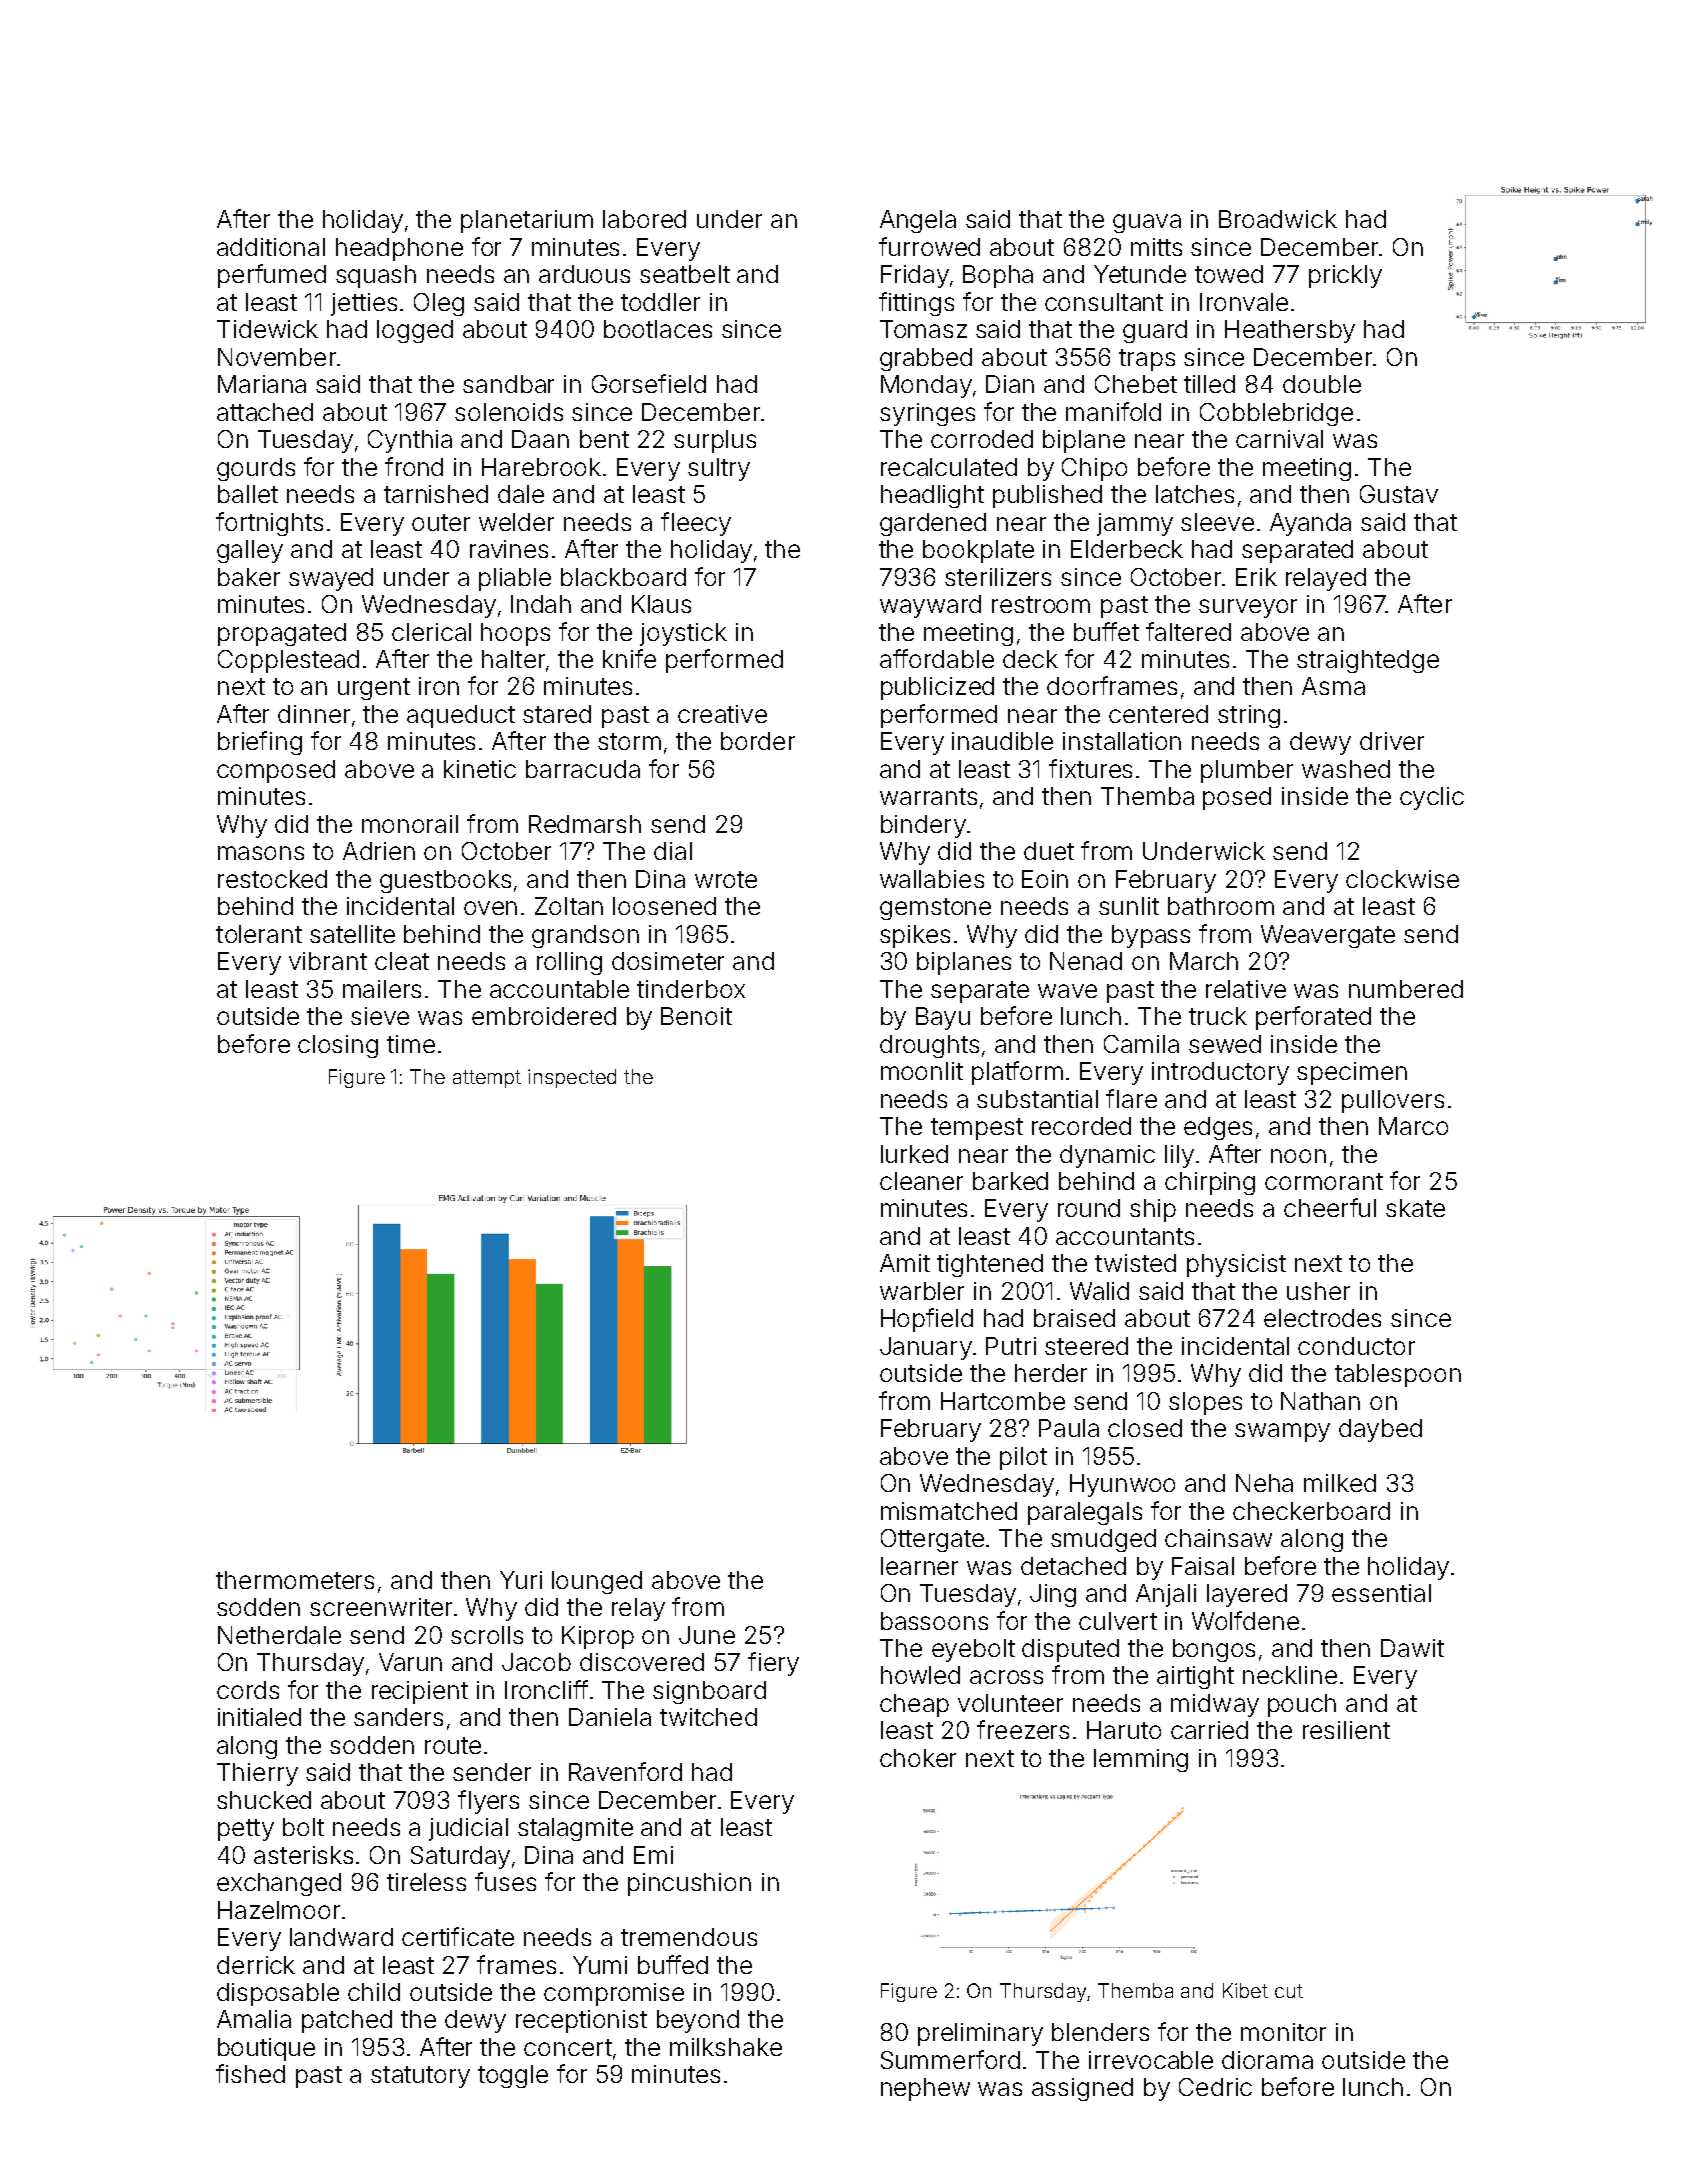 The image size is (1683, 2178). Describe the element at coordinates (726, 2047) in the screenshot. I see `milkshake` at that location.
